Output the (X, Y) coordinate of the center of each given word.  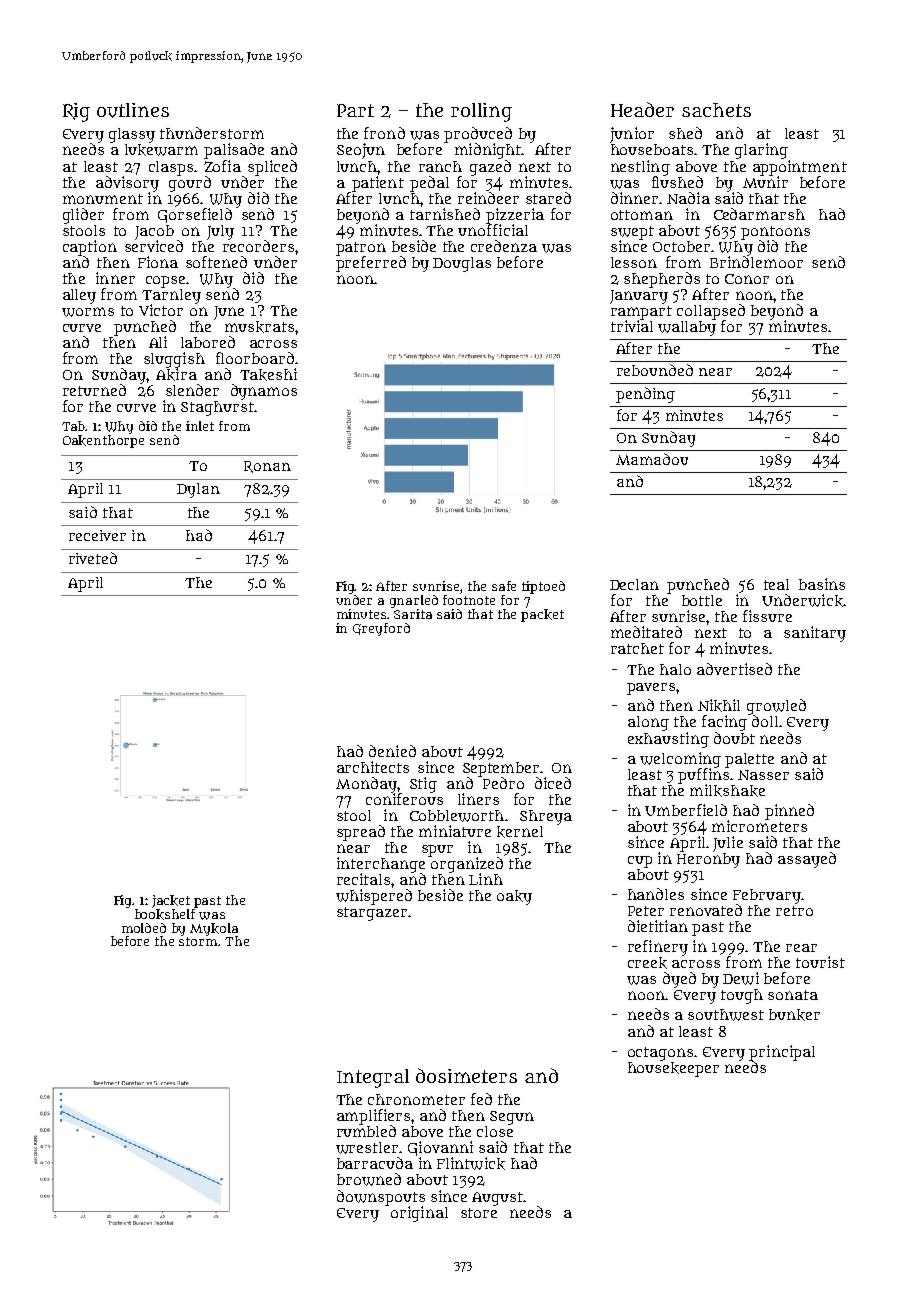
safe (504, 586)
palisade (234, 151)
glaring (761, 151)
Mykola (214, 929)
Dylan (198, 490)
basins (822, 584)
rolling (481, 112)
